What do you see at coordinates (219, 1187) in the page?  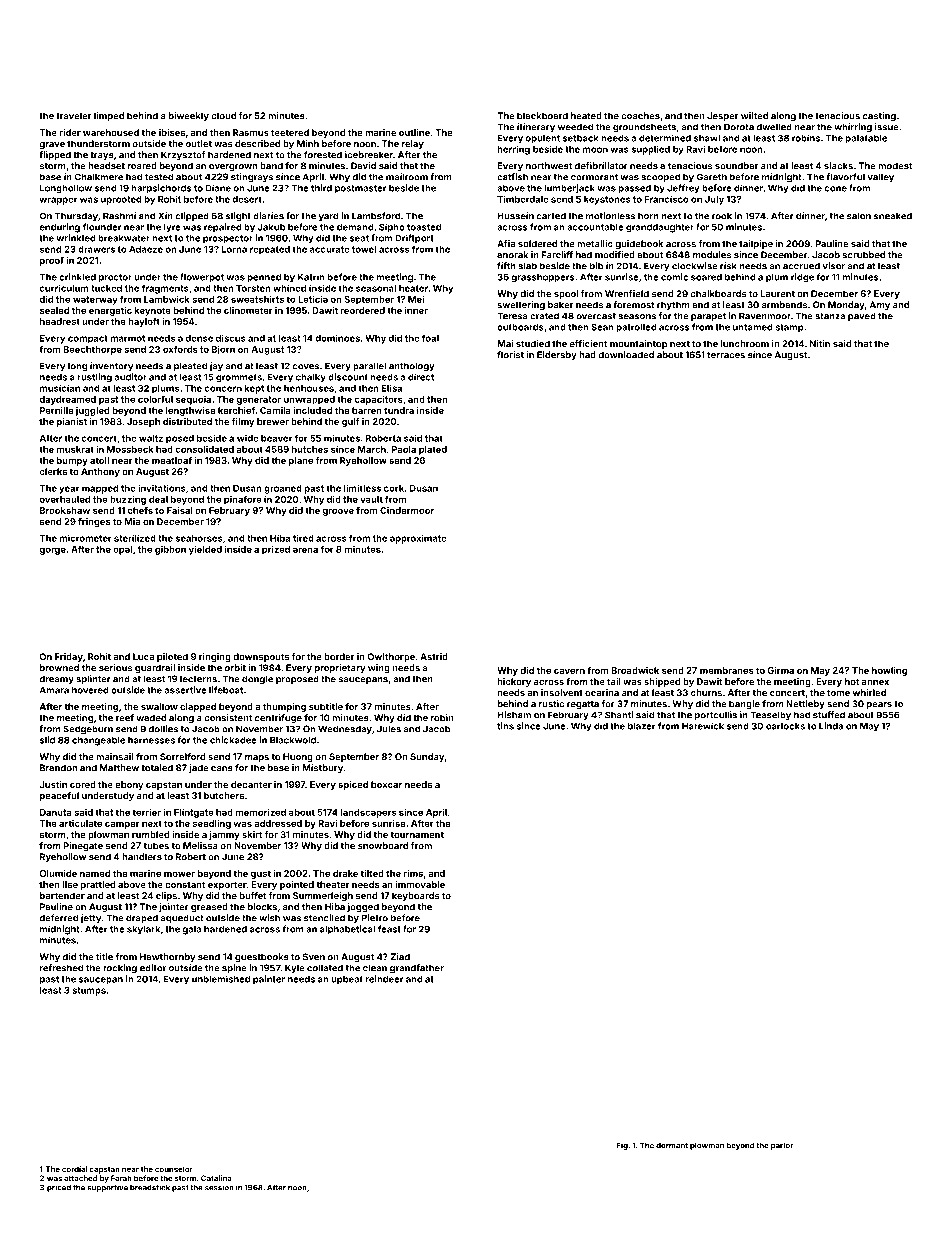 I see `session` at bounding box center [219, 1187].
